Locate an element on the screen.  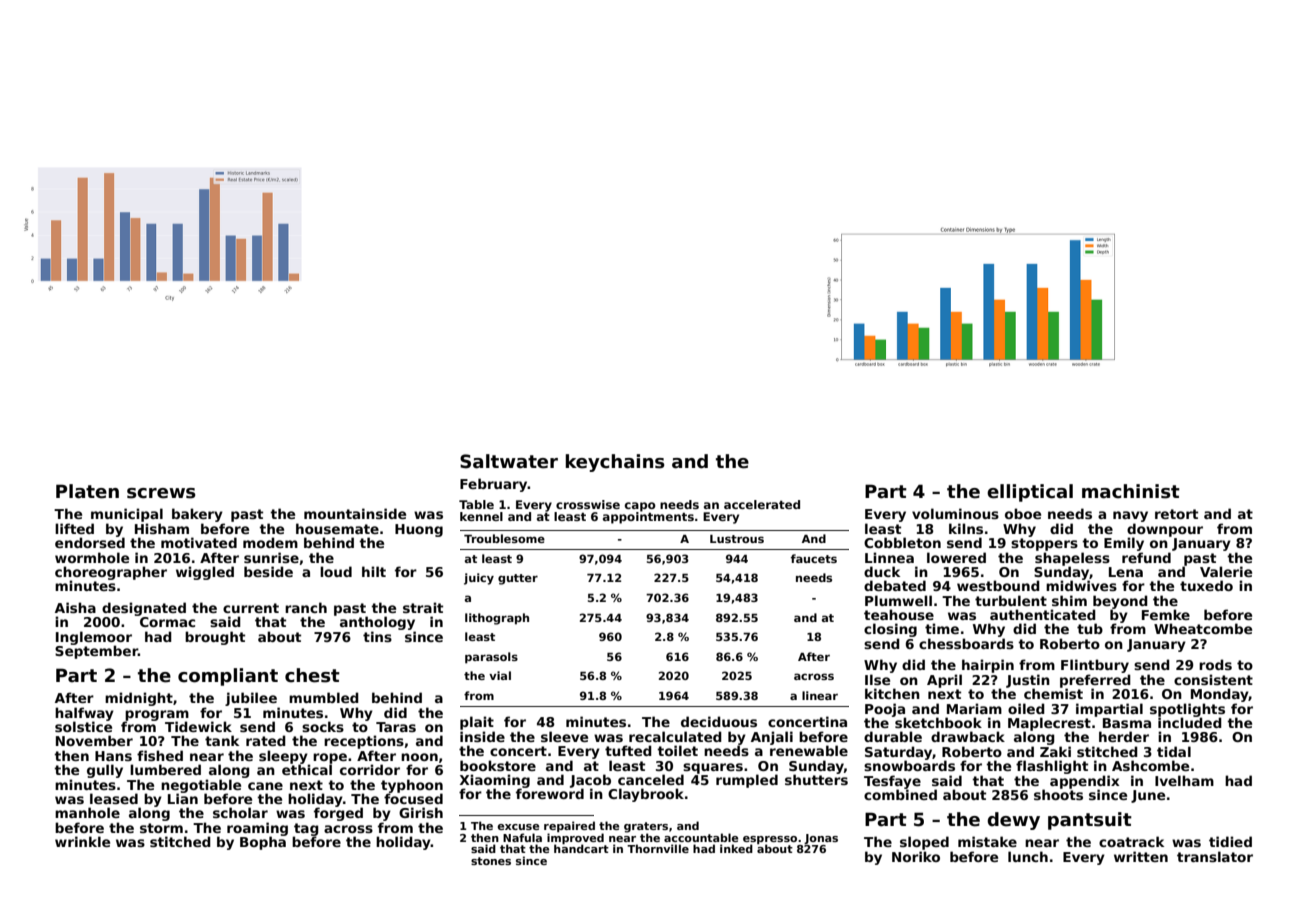
current is located at coordinates (251, 608).
